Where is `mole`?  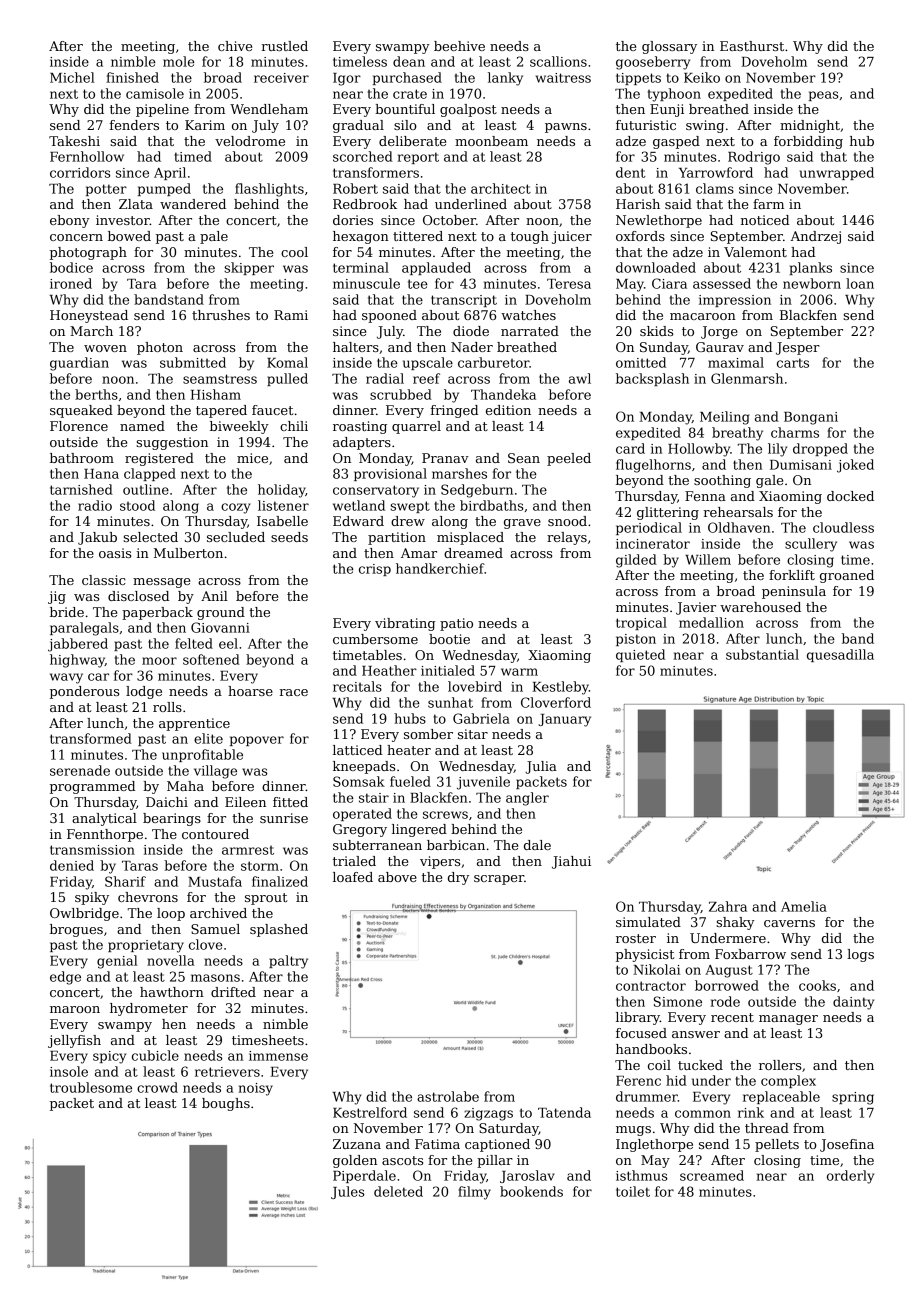
mole is located at coordinates (179, 61).
